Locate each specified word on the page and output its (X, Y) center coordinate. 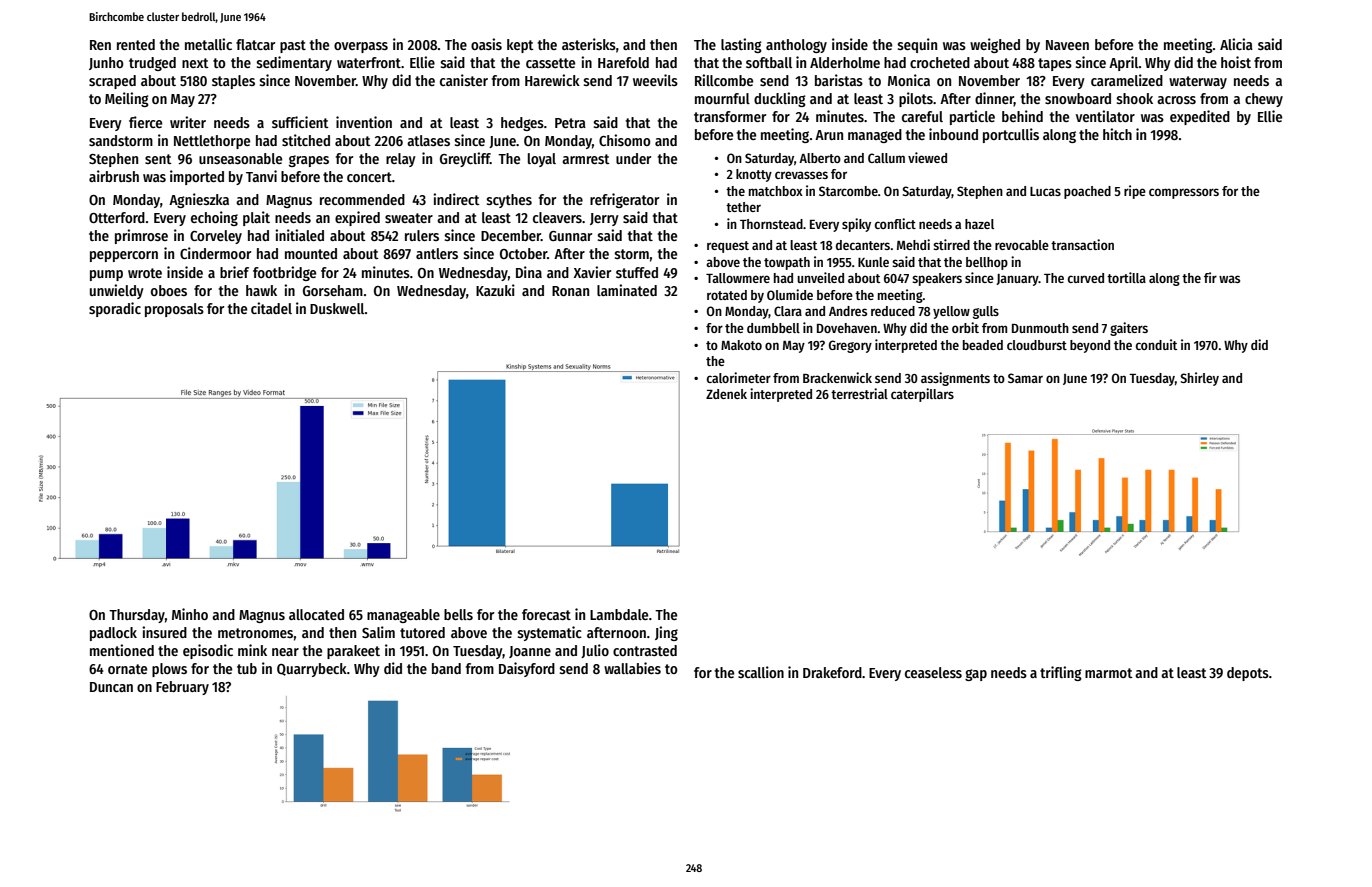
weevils (655, 80)
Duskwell (337, 308)
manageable (403, 616)
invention (364, 122)
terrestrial (859, 393)
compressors (1184, 193)
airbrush (114, 176)
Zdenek (726, 394)
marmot (1109, 673)
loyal (542, 160)
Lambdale (619, 614)
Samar (1025, 378)
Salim (378, 632)
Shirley (1200, 379)
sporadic (115, 309)
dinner (994, 99)
